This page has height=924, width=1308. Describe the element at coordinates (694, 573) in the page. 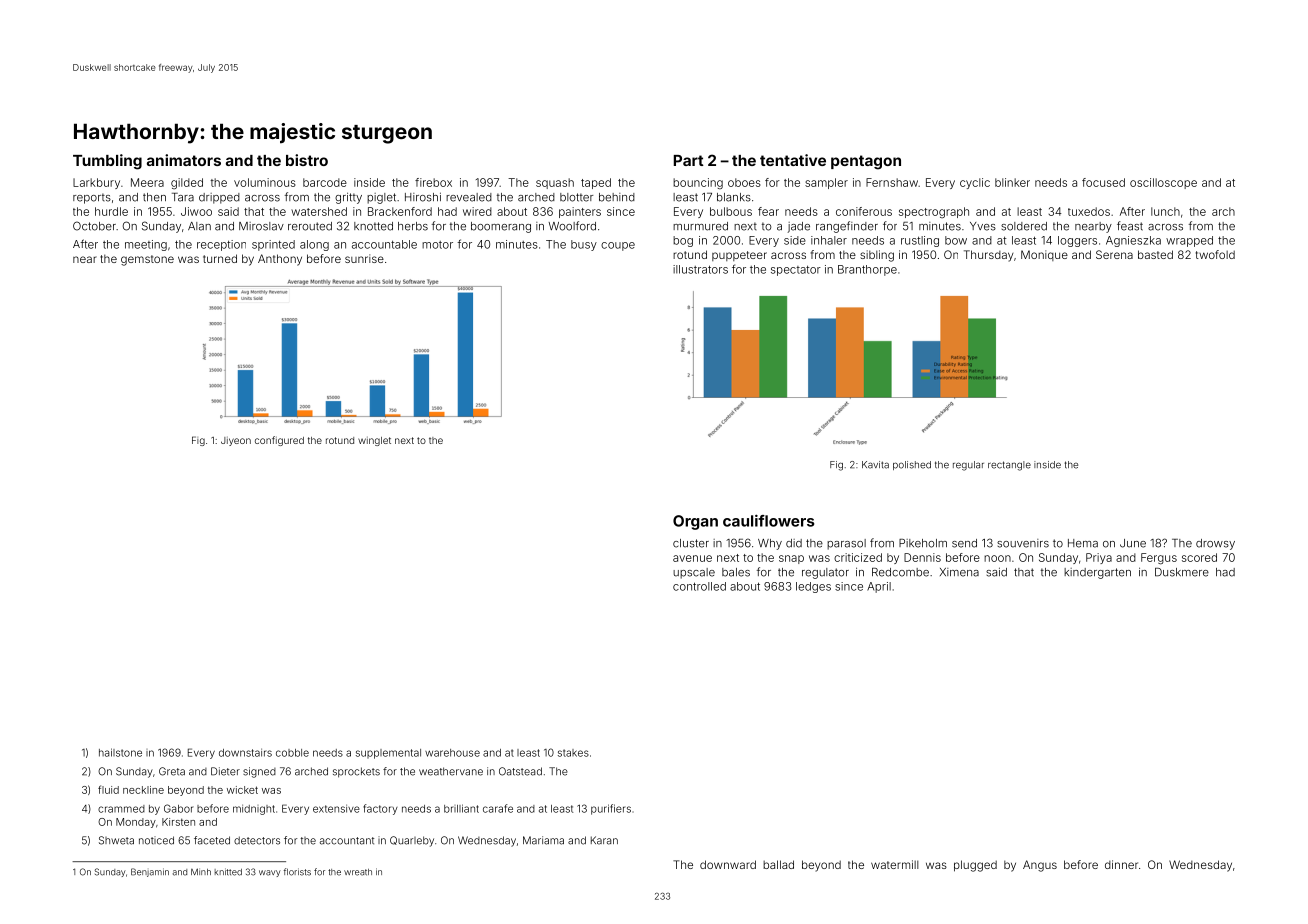

I see `upscale` at that location.
